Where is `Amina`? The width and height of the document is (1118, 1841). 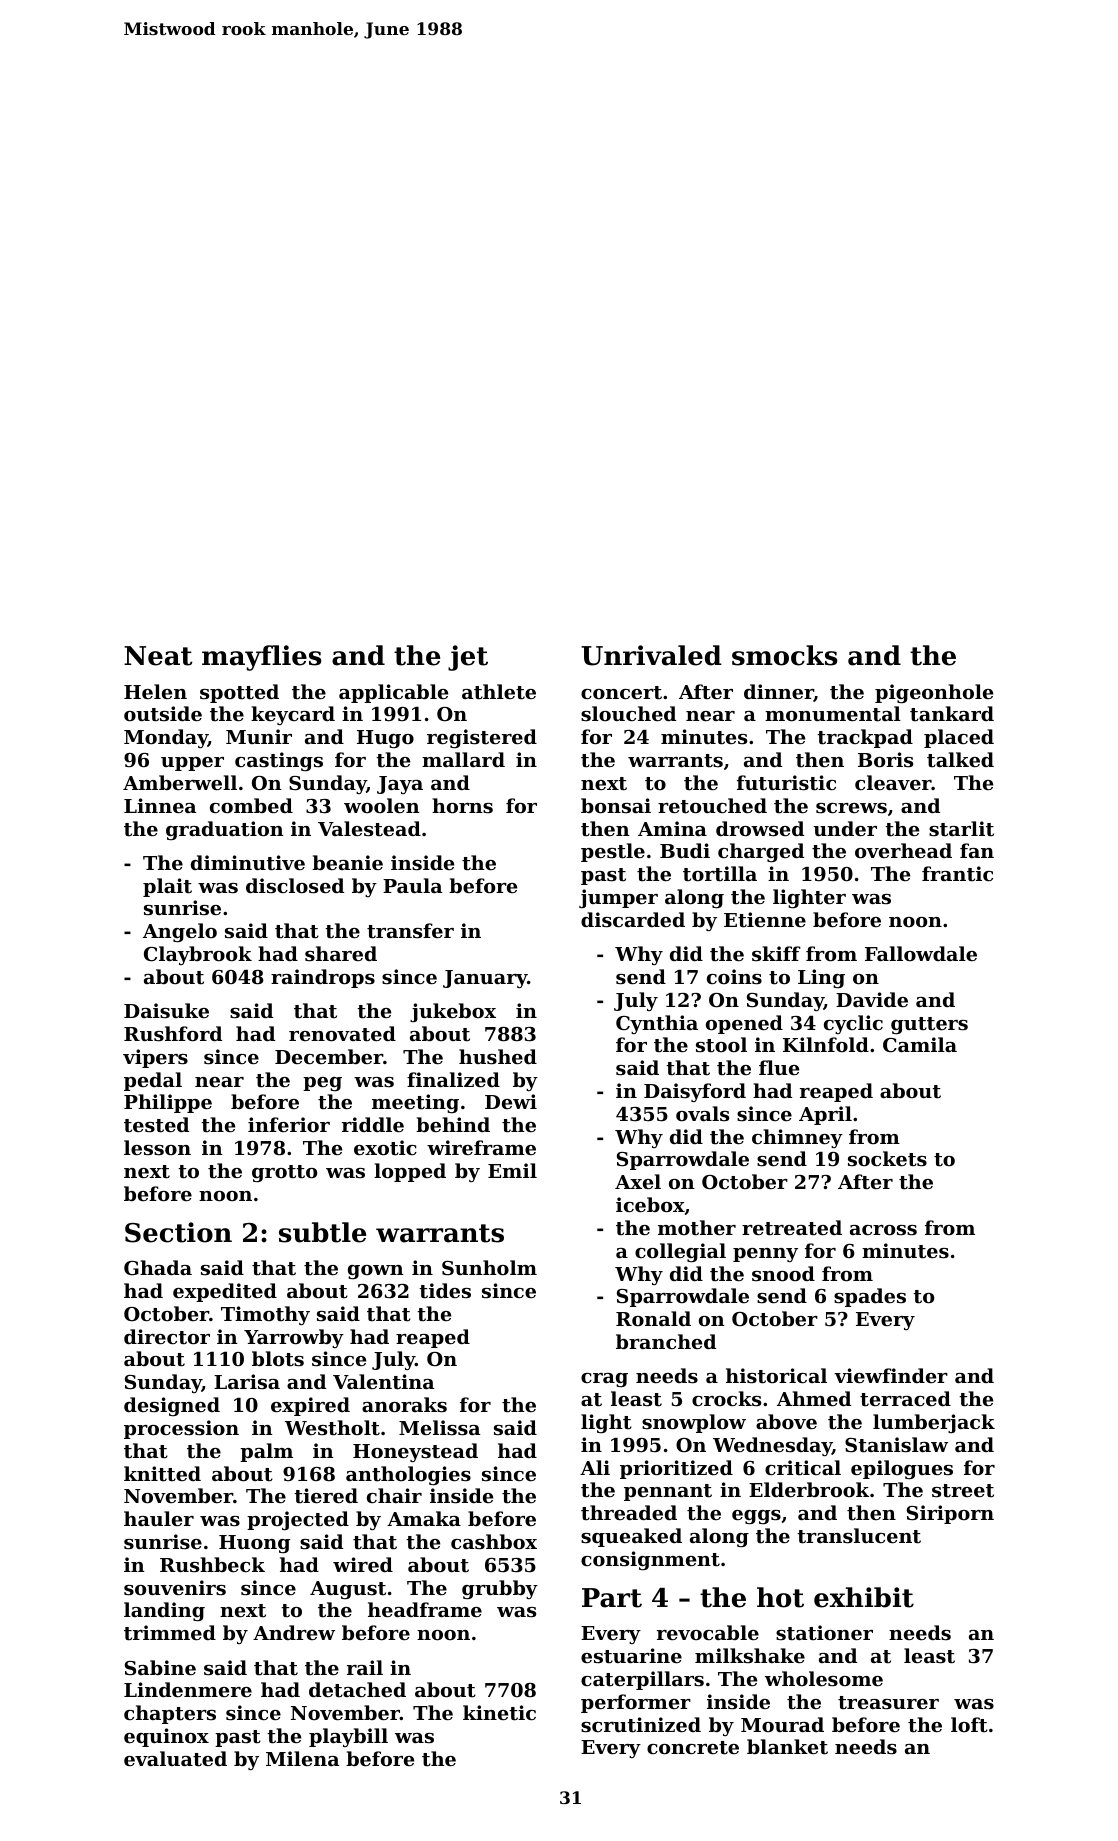
Amina is located at coordinates (672, 828).
